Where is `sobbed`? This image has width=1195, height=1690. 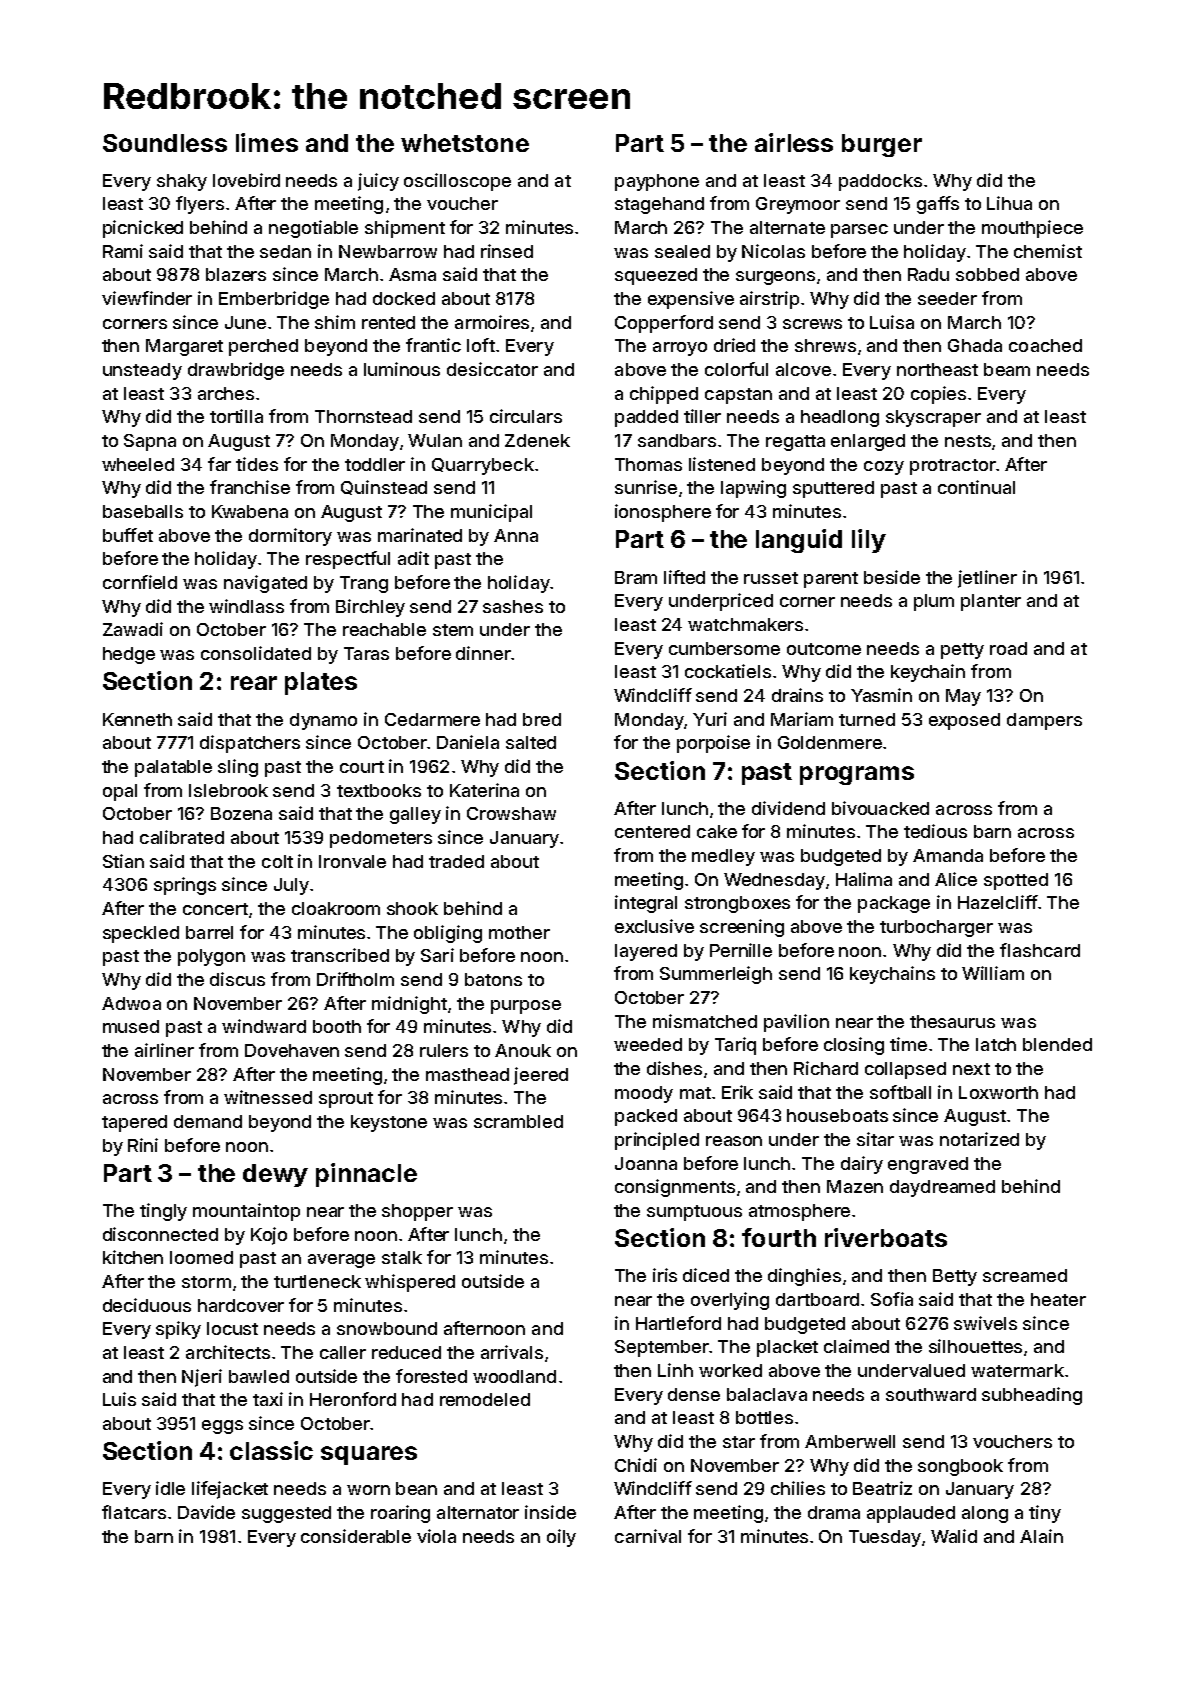 sobbed is located at coordinates (987, 274).
